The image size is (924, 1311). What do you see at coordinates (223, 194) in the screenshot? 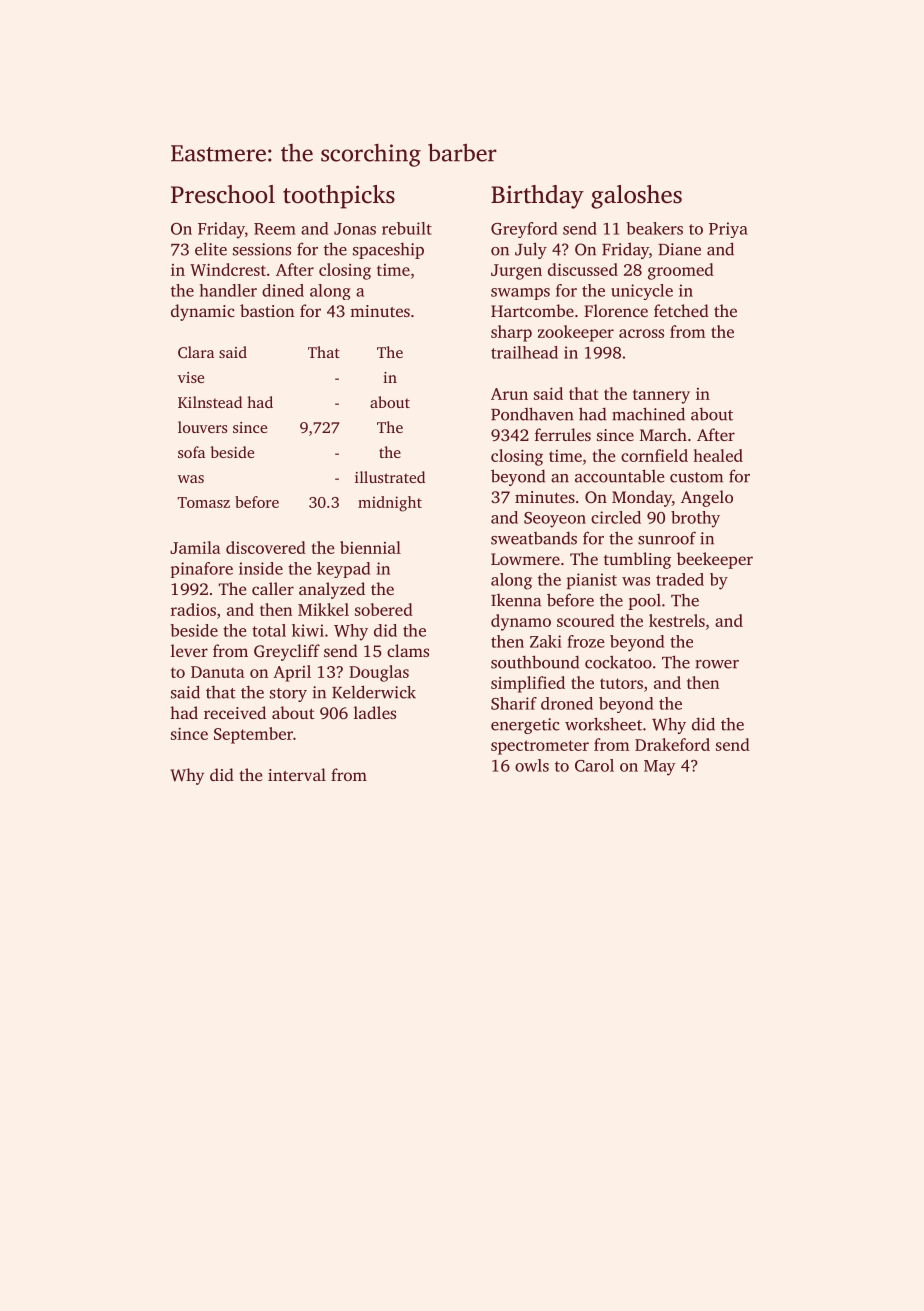
I see `Preschool` at bounding box center [223, 194].
